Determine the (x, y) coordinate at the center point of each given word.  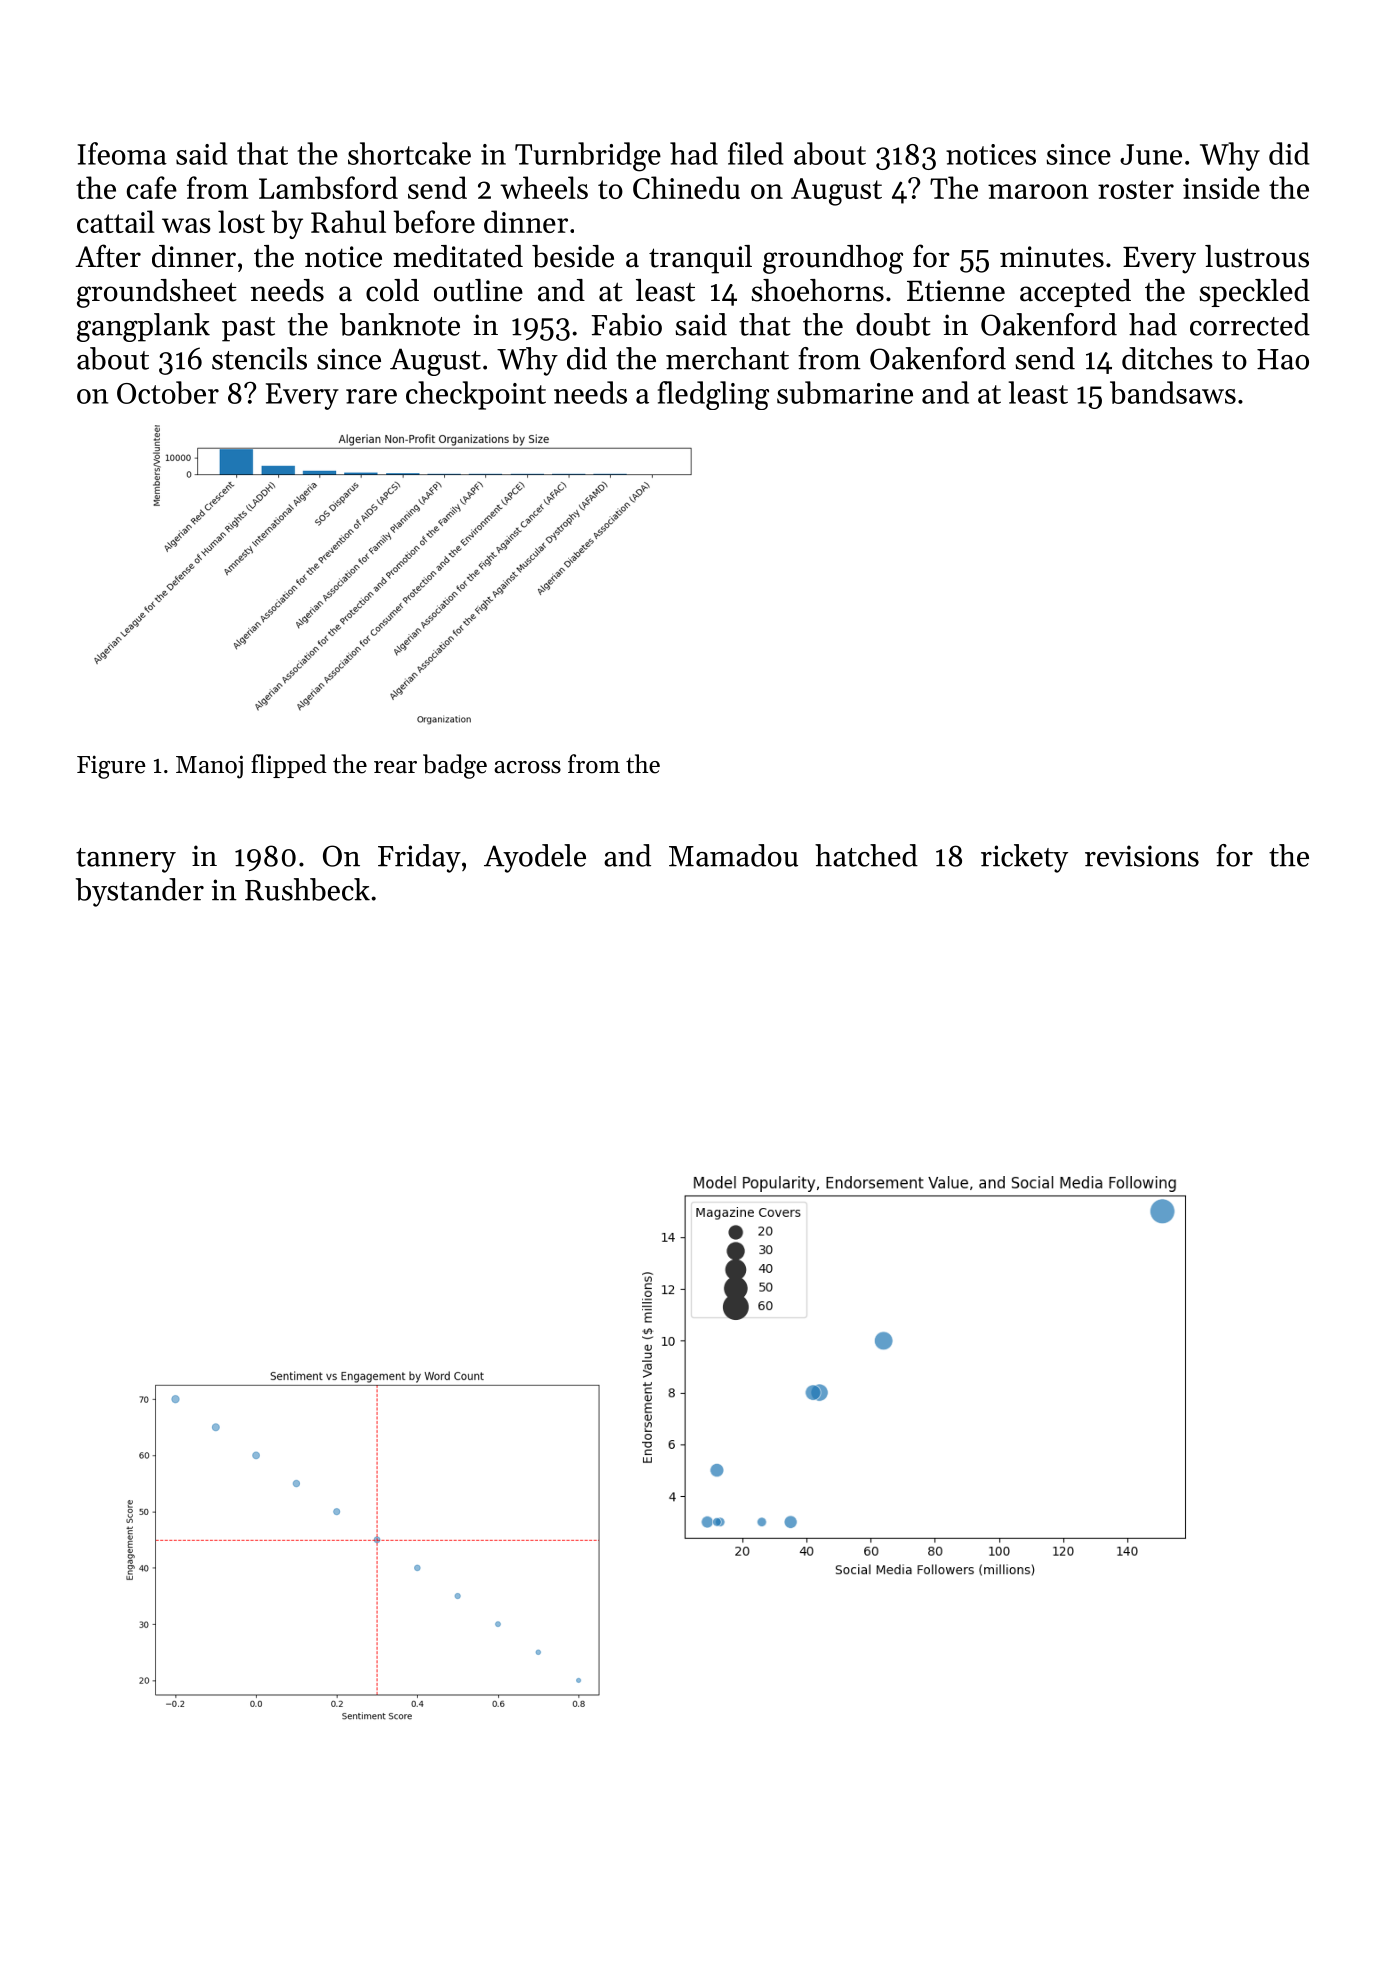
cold (392, 290)
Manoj (209, 767)
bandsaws (1173, 392)
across (527, 767)
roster (1136, 189)
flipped (289, 766)
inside (1221, 187)
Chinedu (686, 187)
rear (395, 767)
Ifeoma (122, 153)
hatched (866, 855)
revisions (1142, 856)
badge (455, 766)
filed (756, 153)
